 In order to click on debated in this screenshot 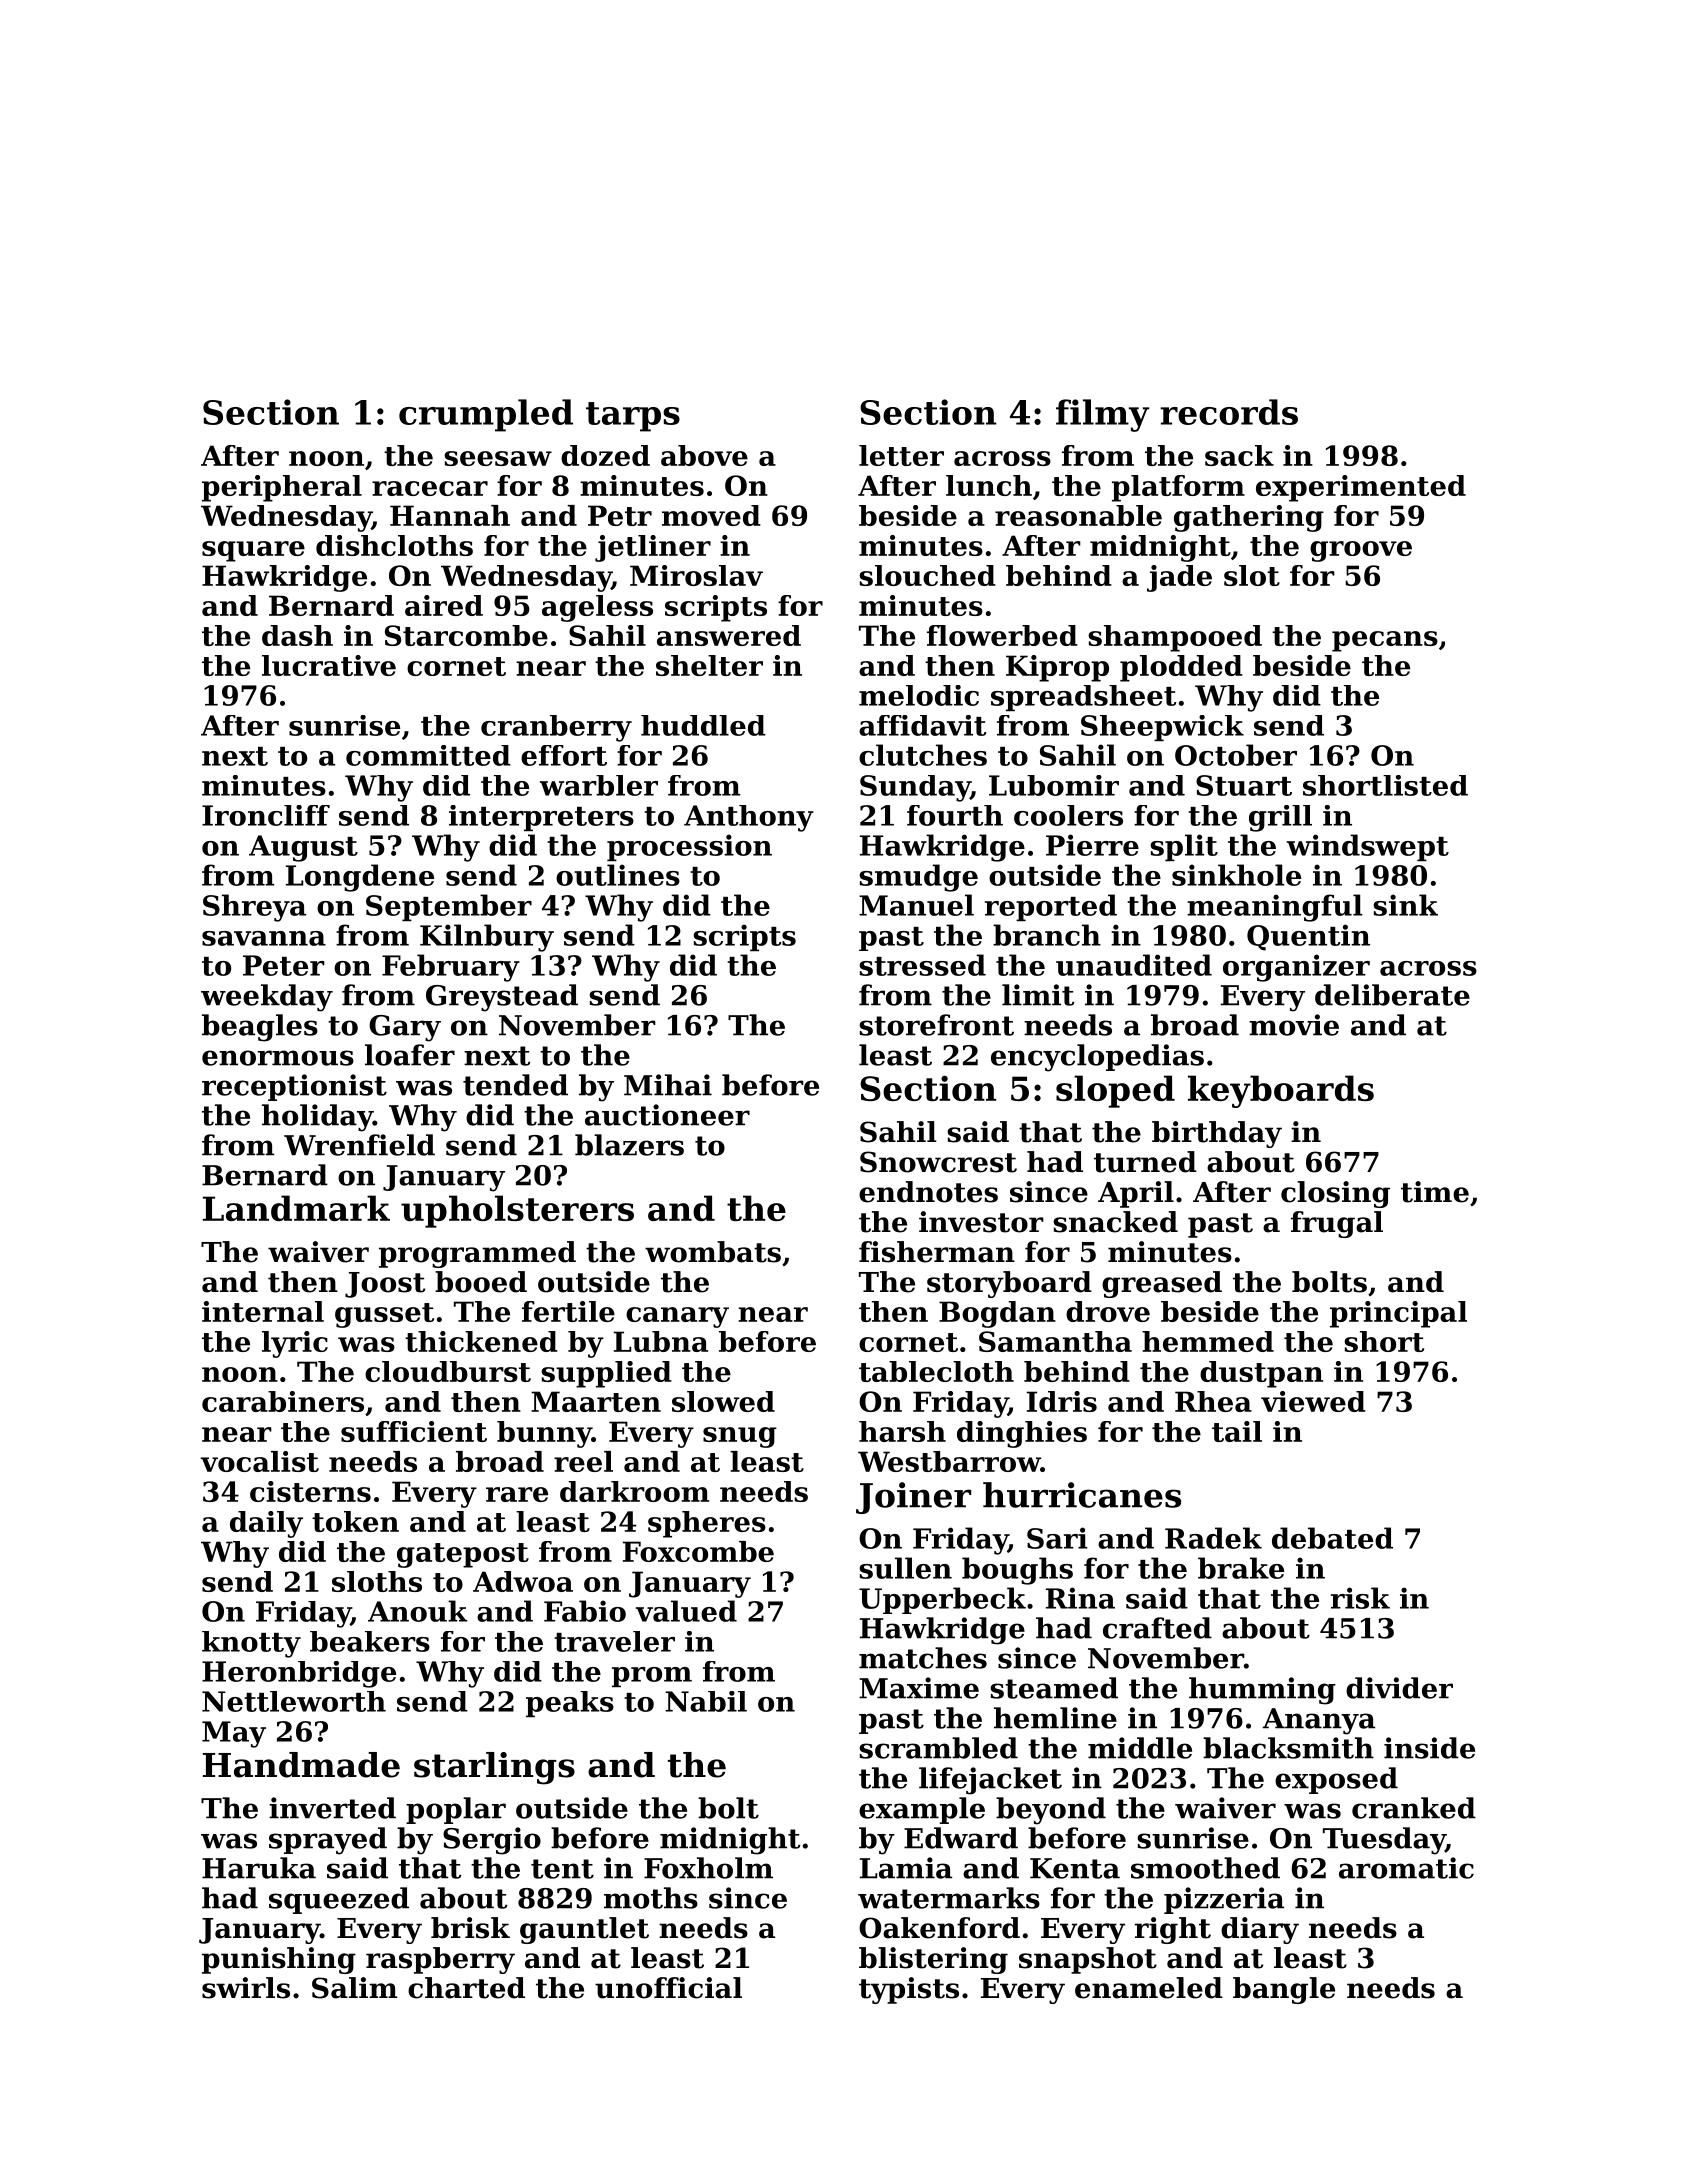, I will do `click(1332, 1538)`.
